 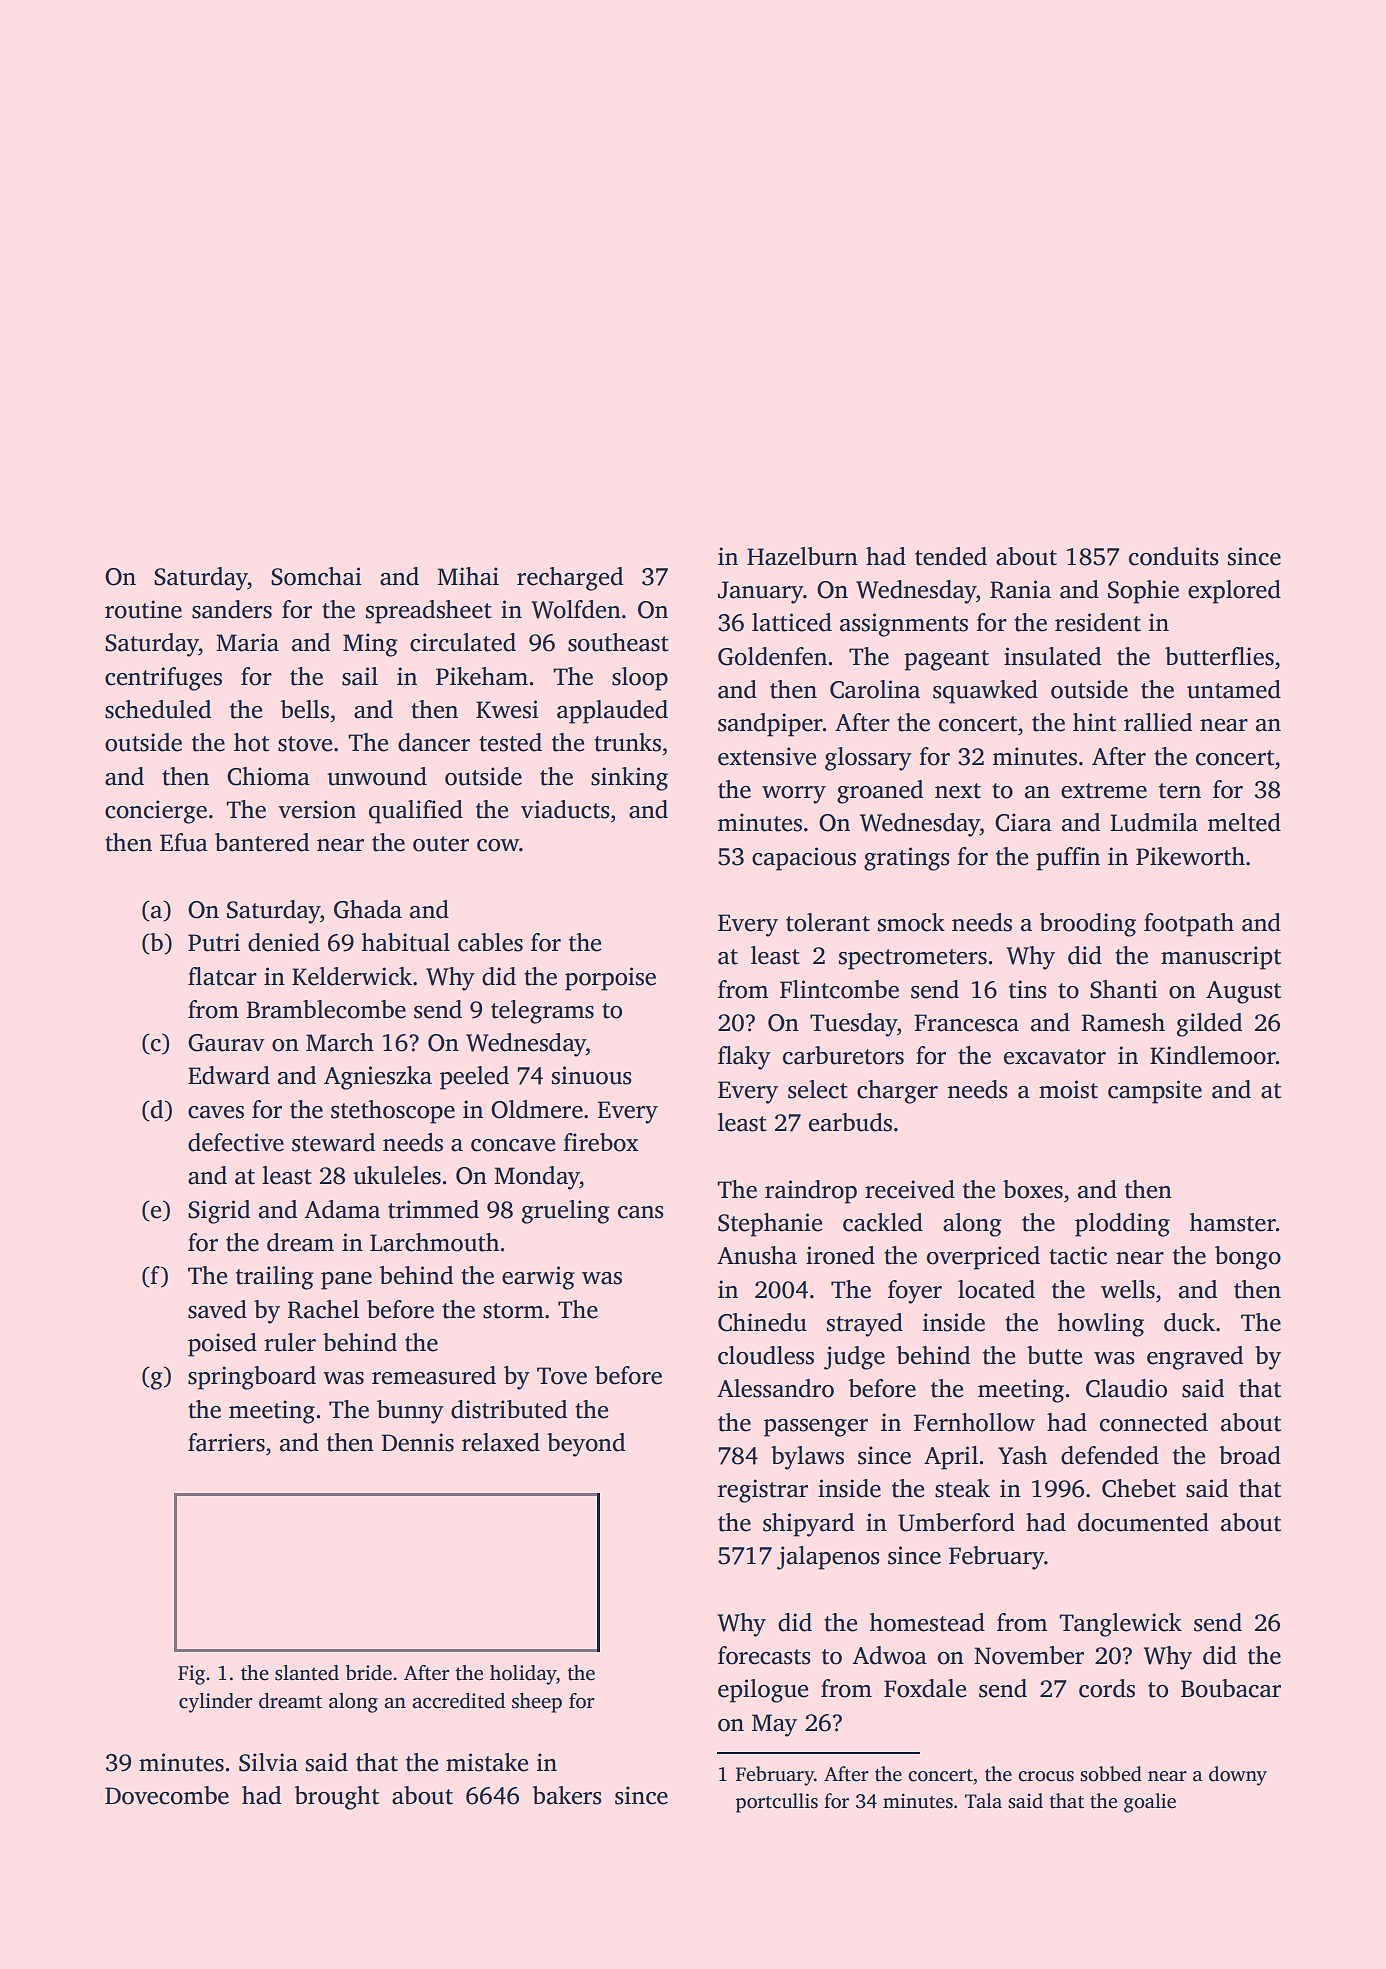 I want to click on Fig, so click(x=191, y=1675).
